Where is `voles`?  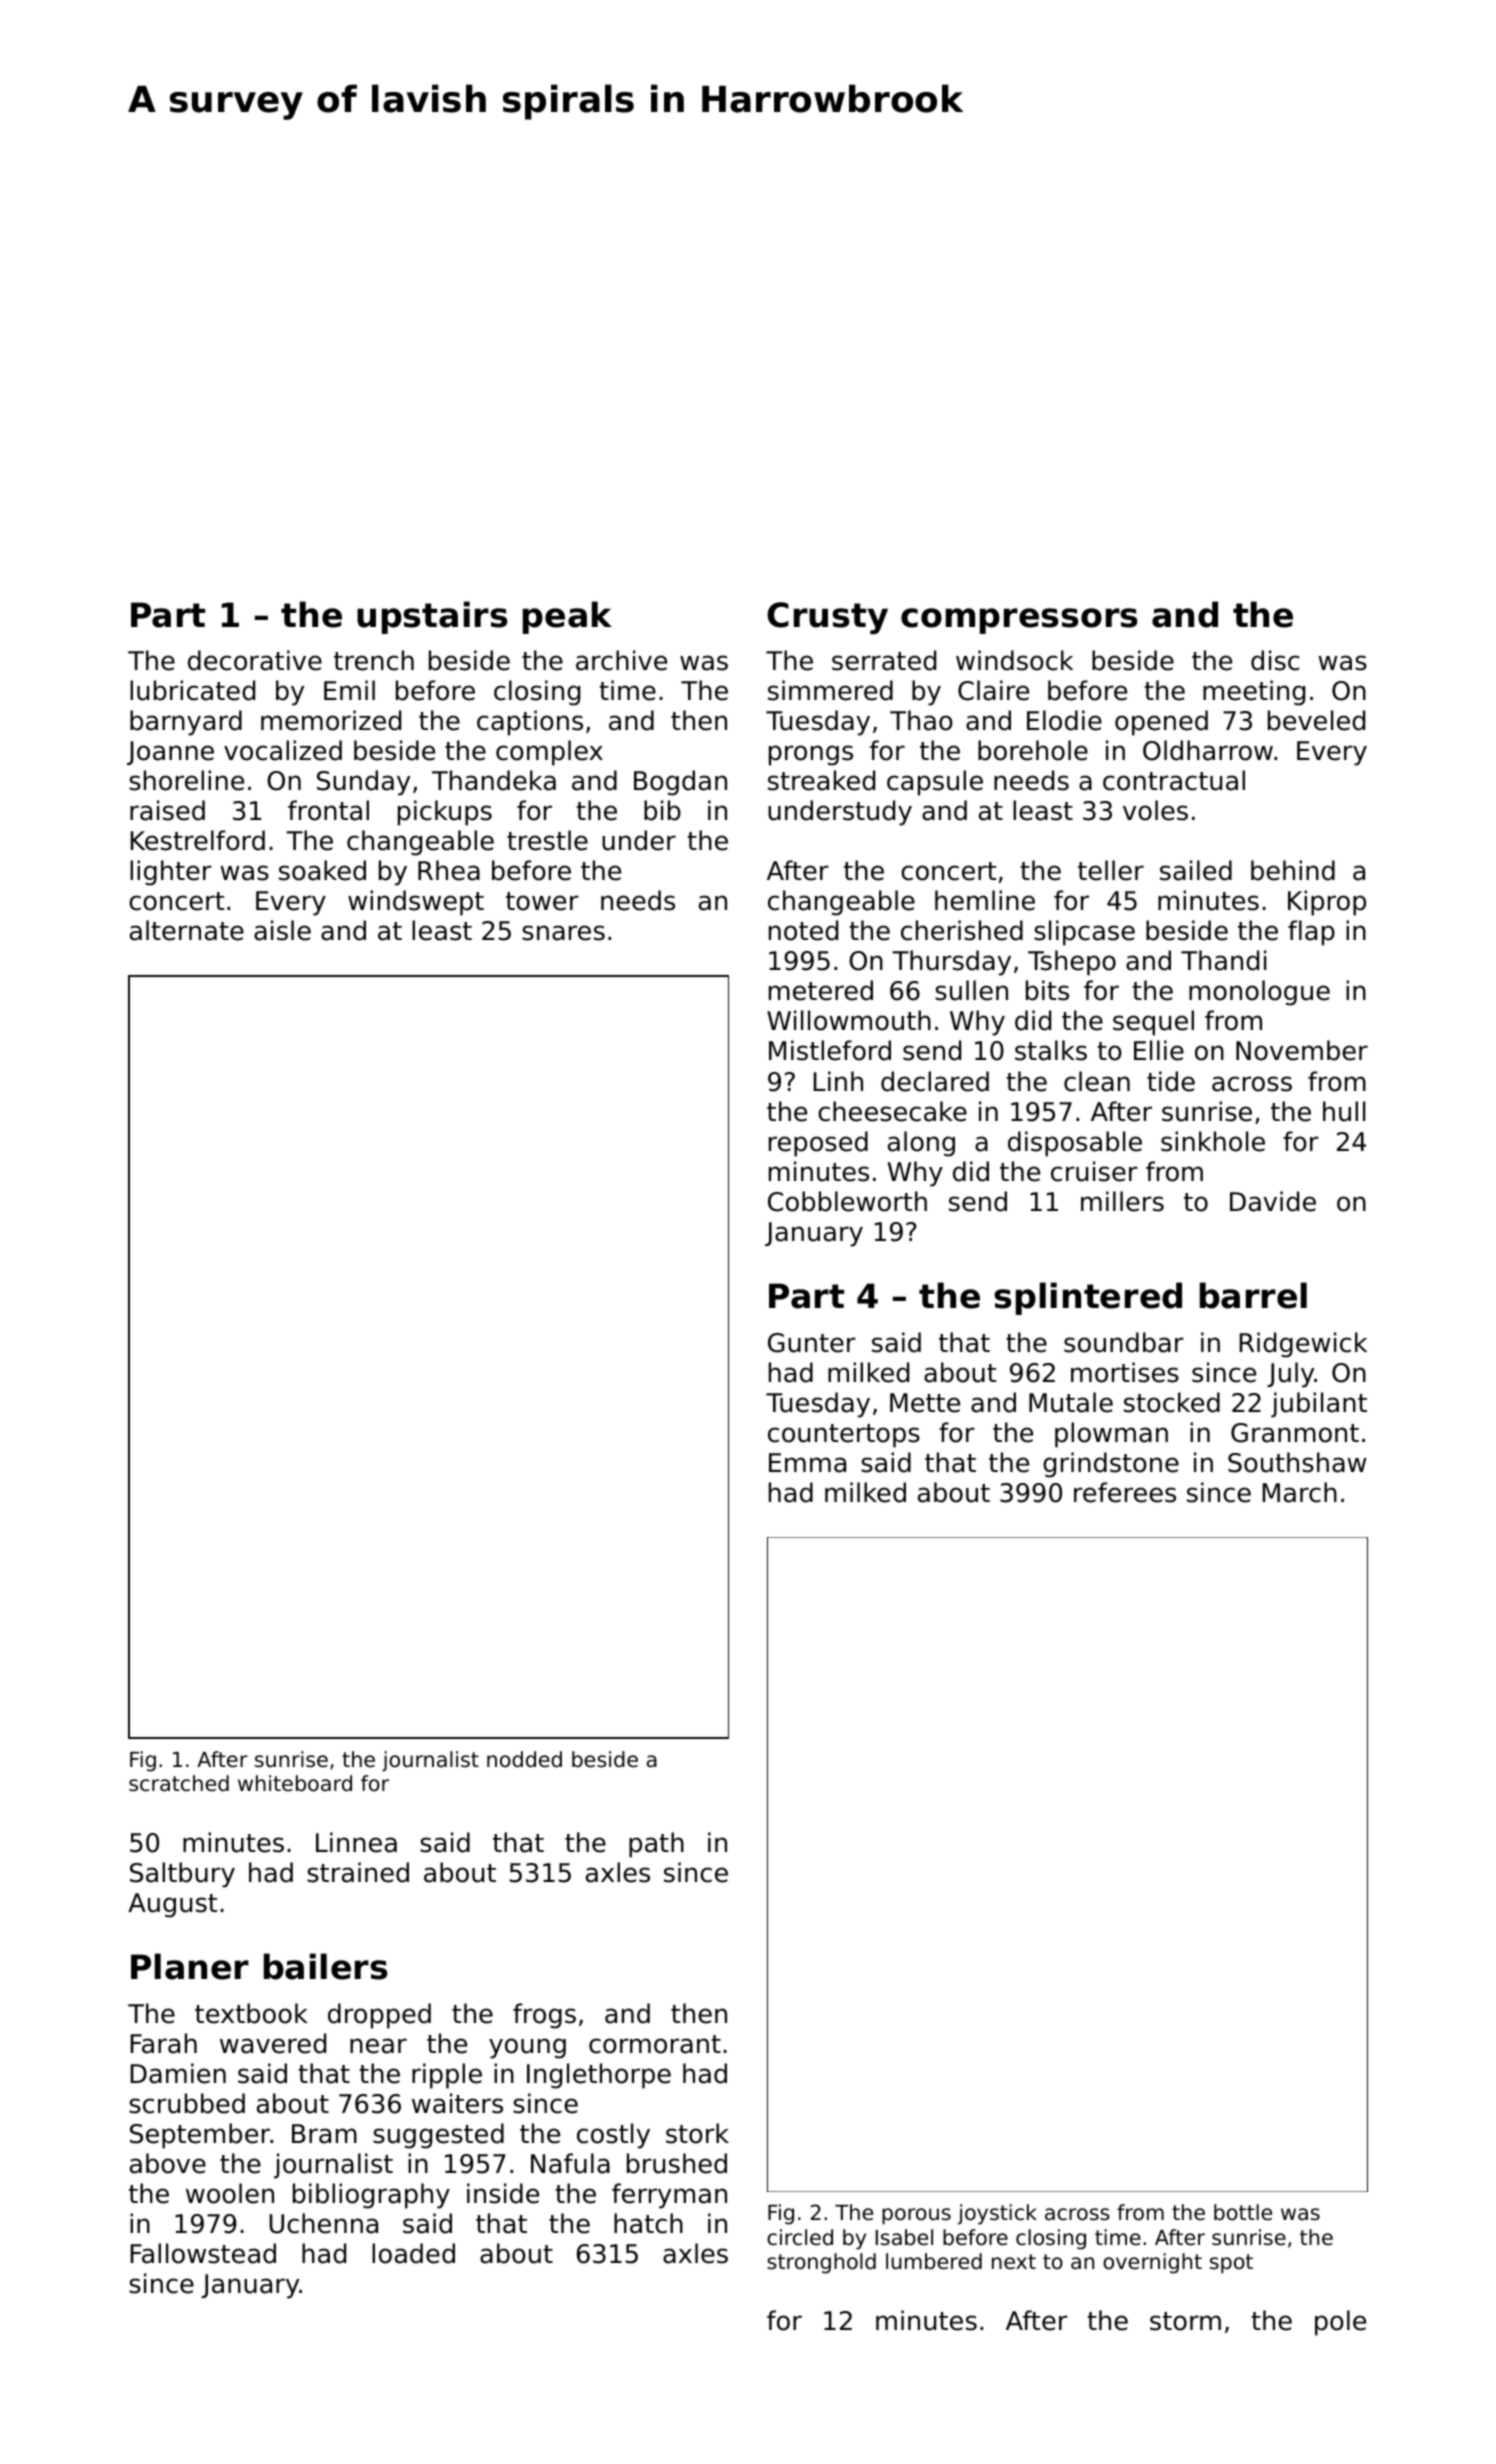 voles is located at coordinates (1155, 810).
